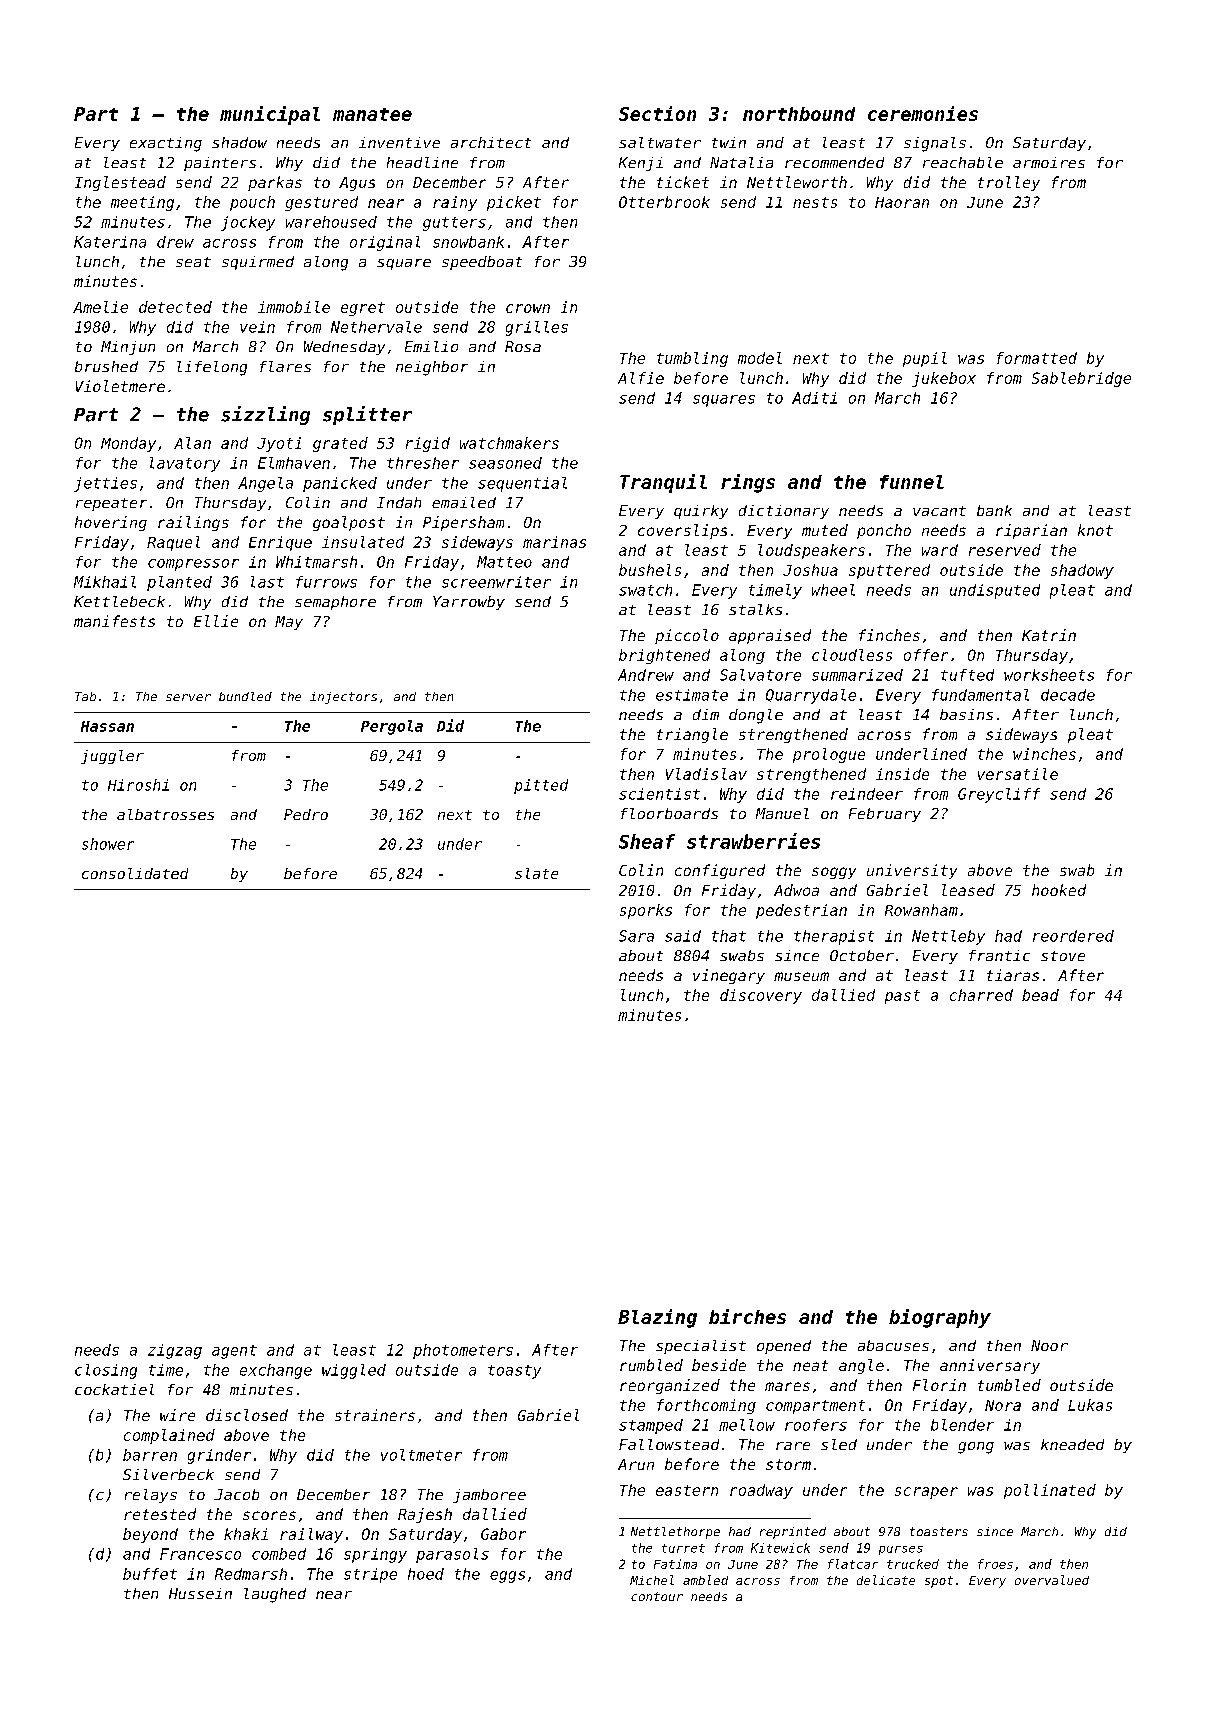 The image size is (1209, 1710). I want to click on coverslips, so click(682, 531).
